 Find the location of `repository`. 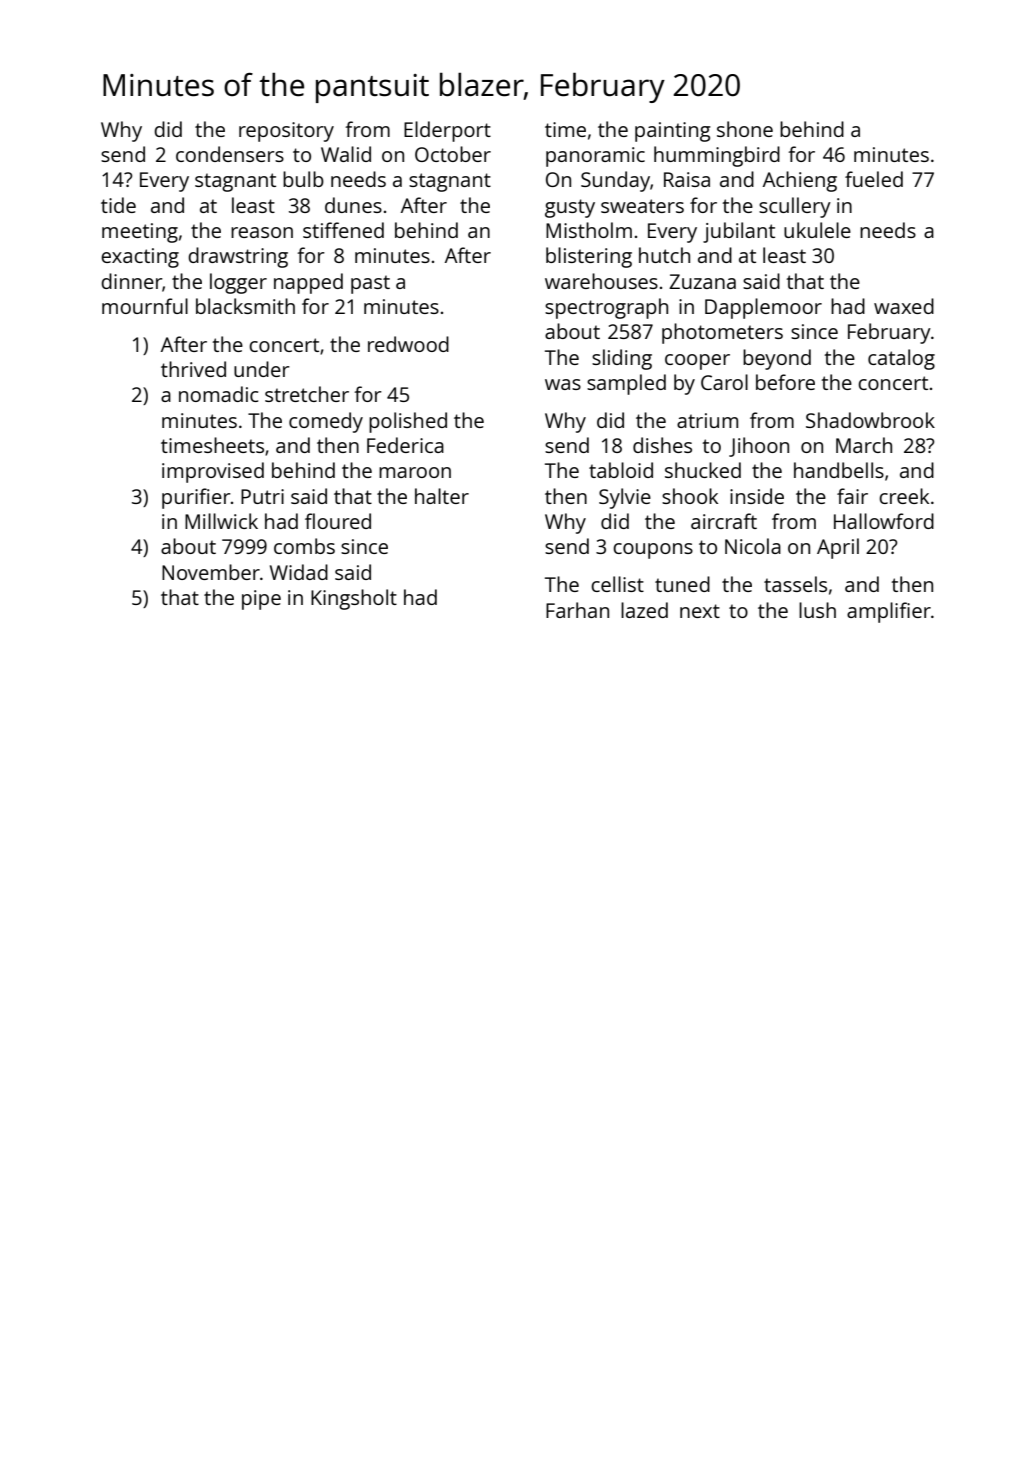

repository is located at coordinates (286, 132).
